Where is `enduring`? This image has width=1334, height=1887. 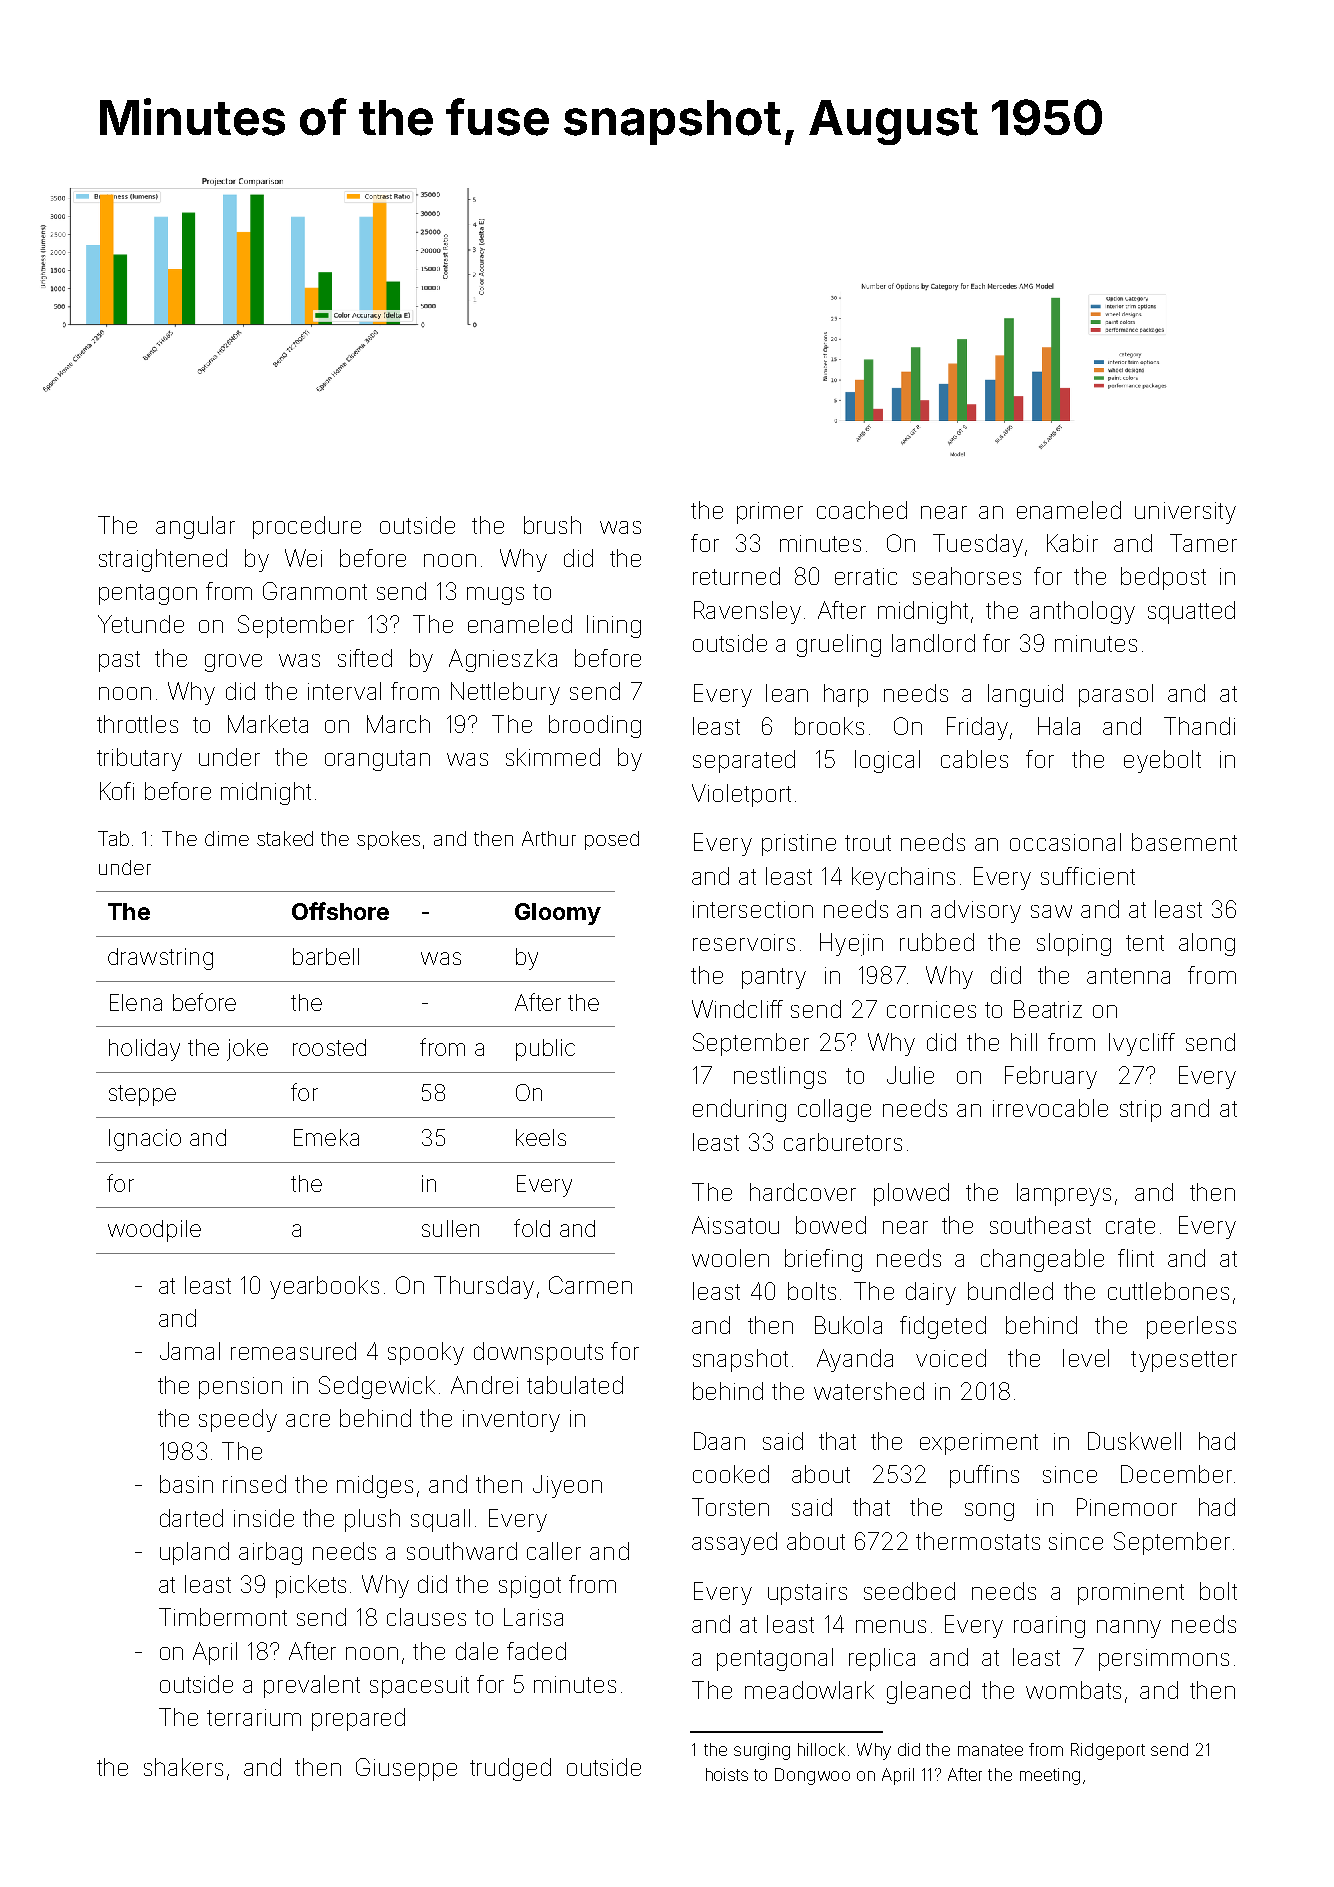 enduring is located at coordinates (739, 1110).
